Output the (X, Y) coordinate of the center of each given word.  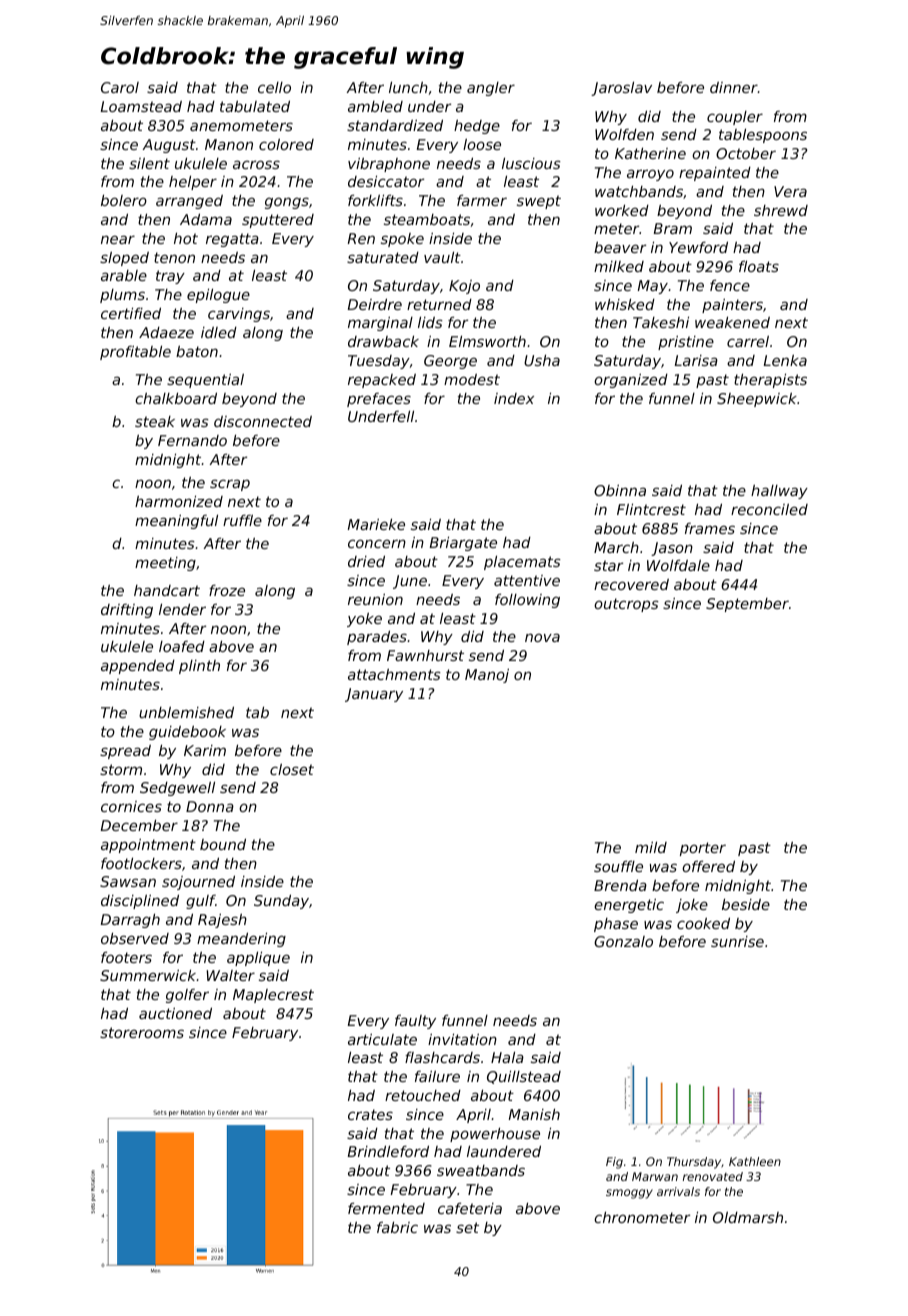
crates (370, 1114)
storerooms (142, 1032)
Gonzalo (623, 941)
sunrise (737, 941)
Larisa (696, 360)
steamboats (427, 219)
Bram (673, 228)
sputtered (278, 221)
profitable (135, 353)
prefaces (379, 400)
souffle (618, 866)
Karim (205, 750)
